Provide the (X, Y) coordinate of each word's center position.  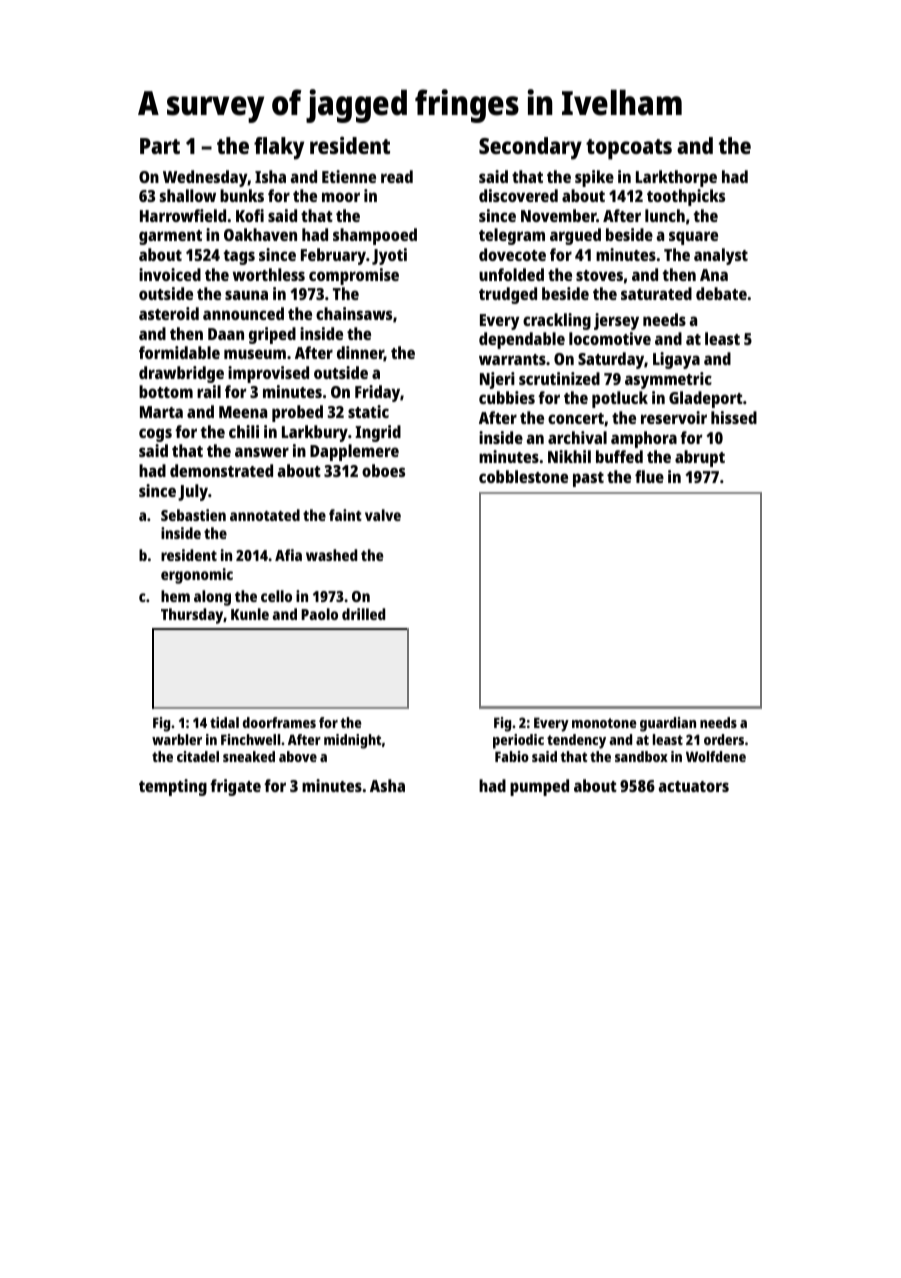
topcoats (629, 149)
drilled (363, 614)
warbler (177, 739)
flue (649, 476)
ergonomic (197, 576)
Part (160, 146)
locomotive (610, 338)
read (397, 176)
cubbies (507, 397)
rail (209, 391)
